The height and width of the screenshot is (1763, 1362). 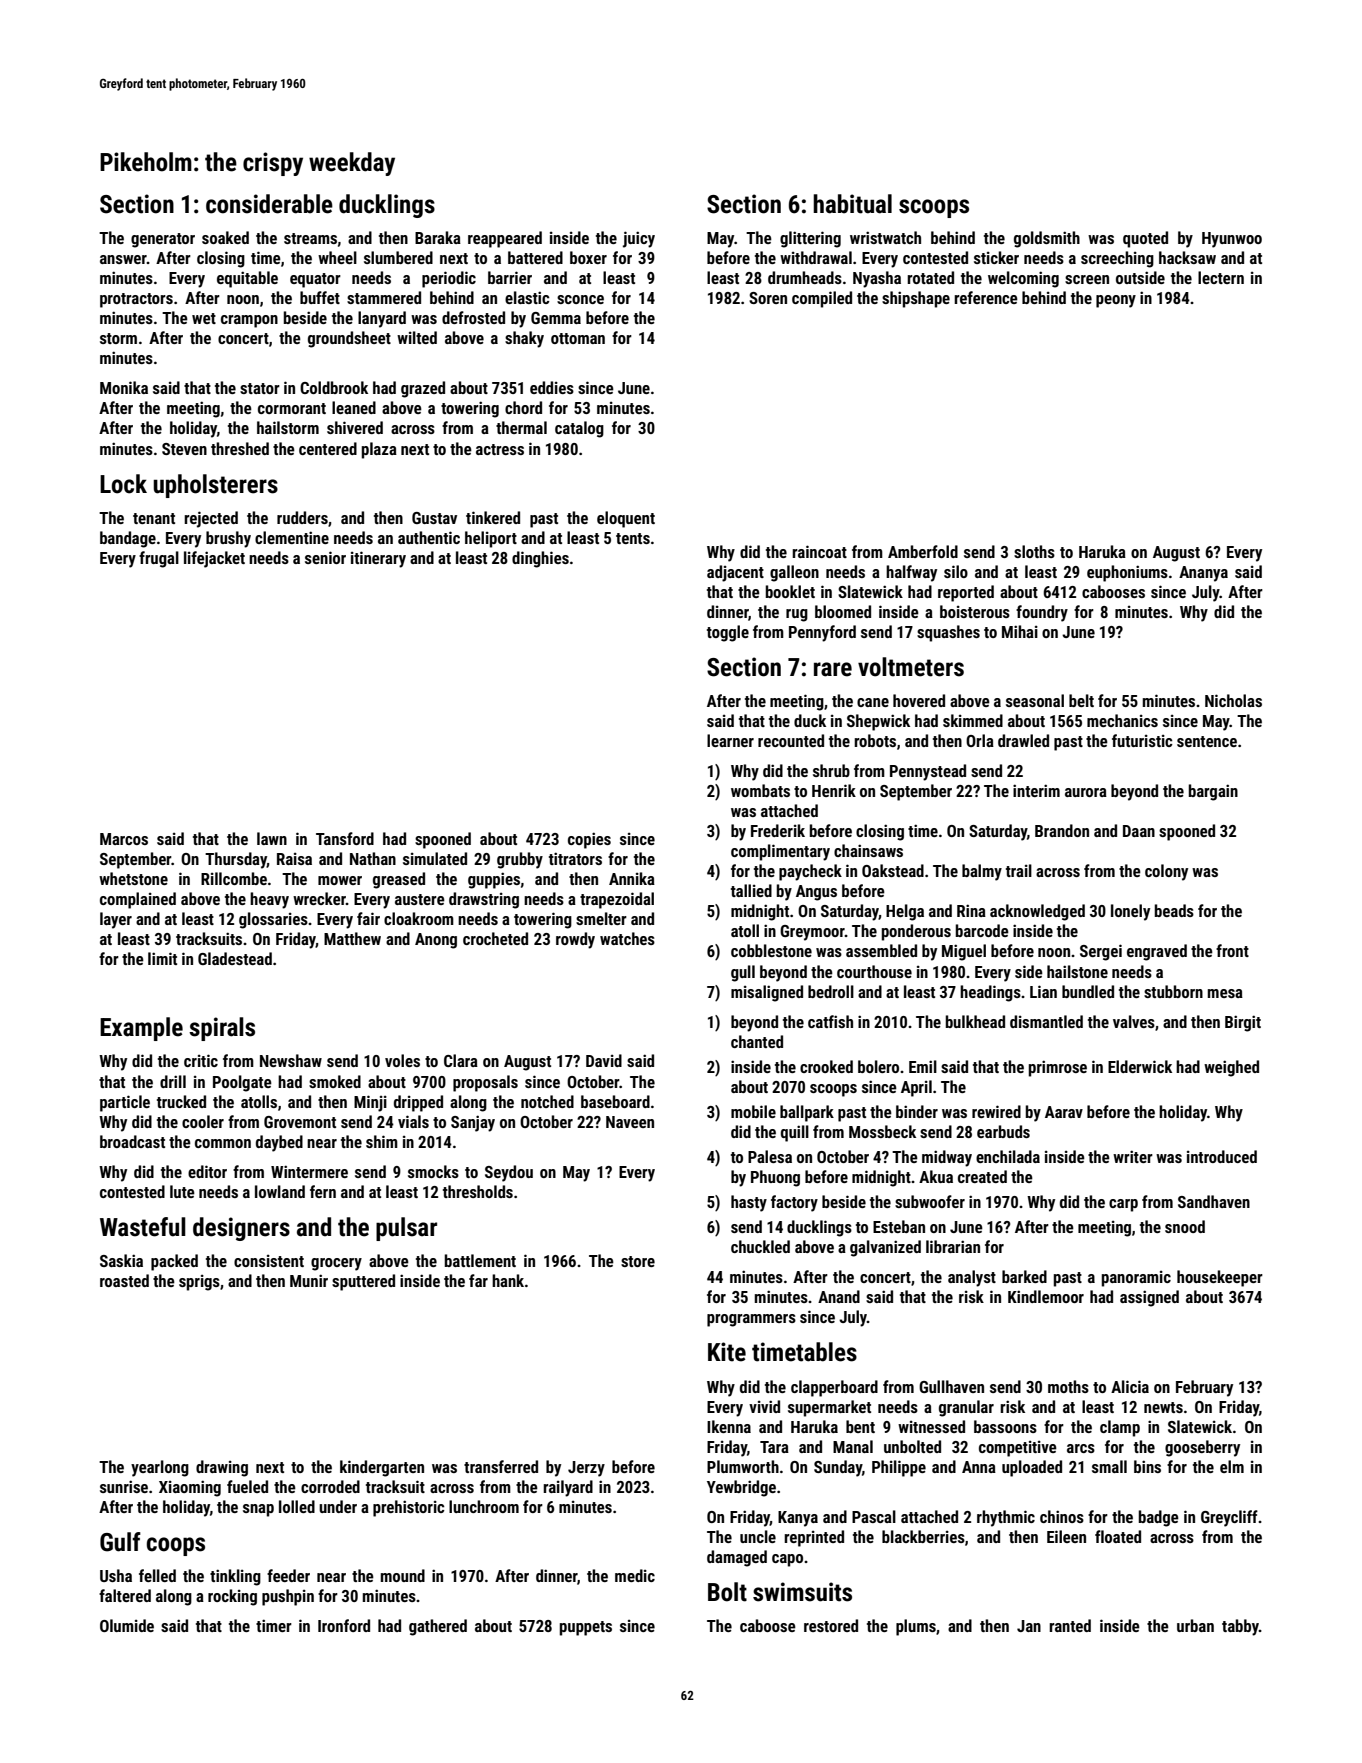 What do you see at coordinates (1042, 613) in the screenshot?
I see `foundry` at bounding box center [1042, 613].
